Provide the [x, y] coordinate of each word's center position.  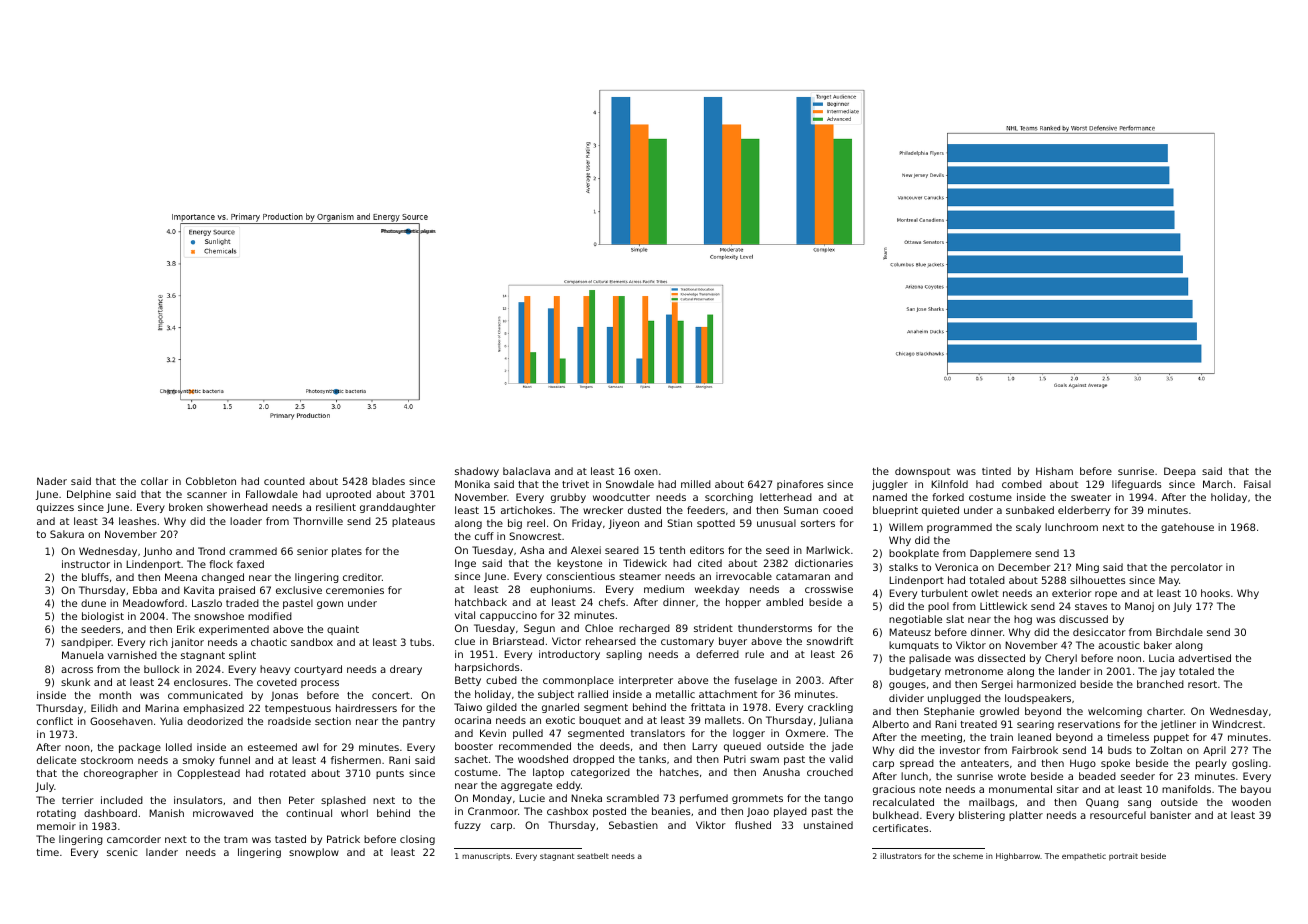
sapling [624, 655]
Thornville [318, 521]
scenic [122, 852]
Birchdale [1179, 632]
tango [838, 799]
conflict [55, 721]
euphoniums [561, 590]
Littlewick [1003, 606]
